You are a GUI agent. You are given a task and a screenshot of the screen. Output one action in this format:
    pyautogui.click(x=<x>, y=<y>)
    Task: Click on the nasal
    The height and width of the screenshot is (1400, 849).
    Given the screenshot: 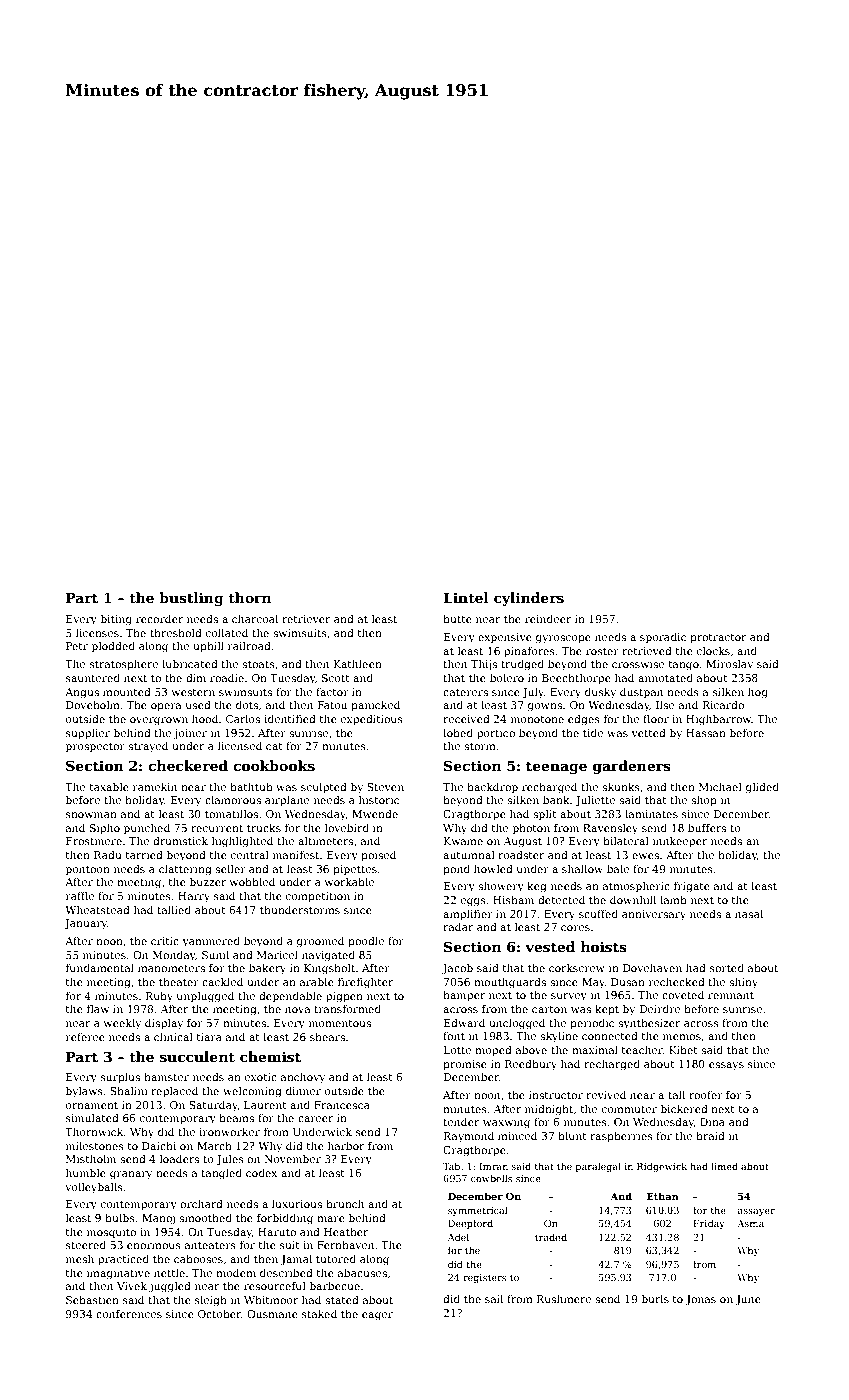 What is the action you would take?
    pyautogui.click(x=749, y=913)
